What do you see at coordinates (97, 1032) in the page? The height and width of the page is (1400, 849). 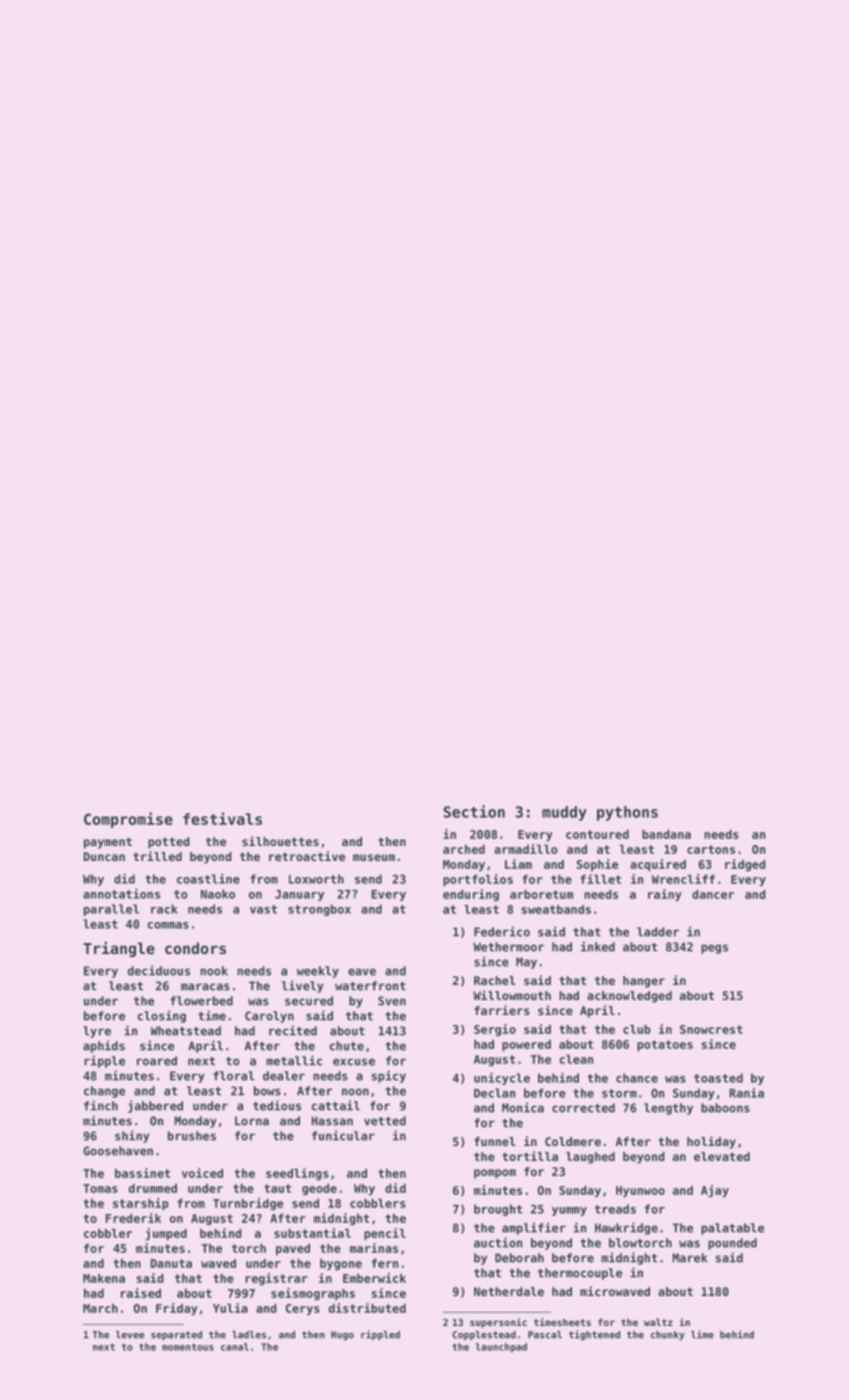 I see `lyre` at bounding box center [97, 1032].
